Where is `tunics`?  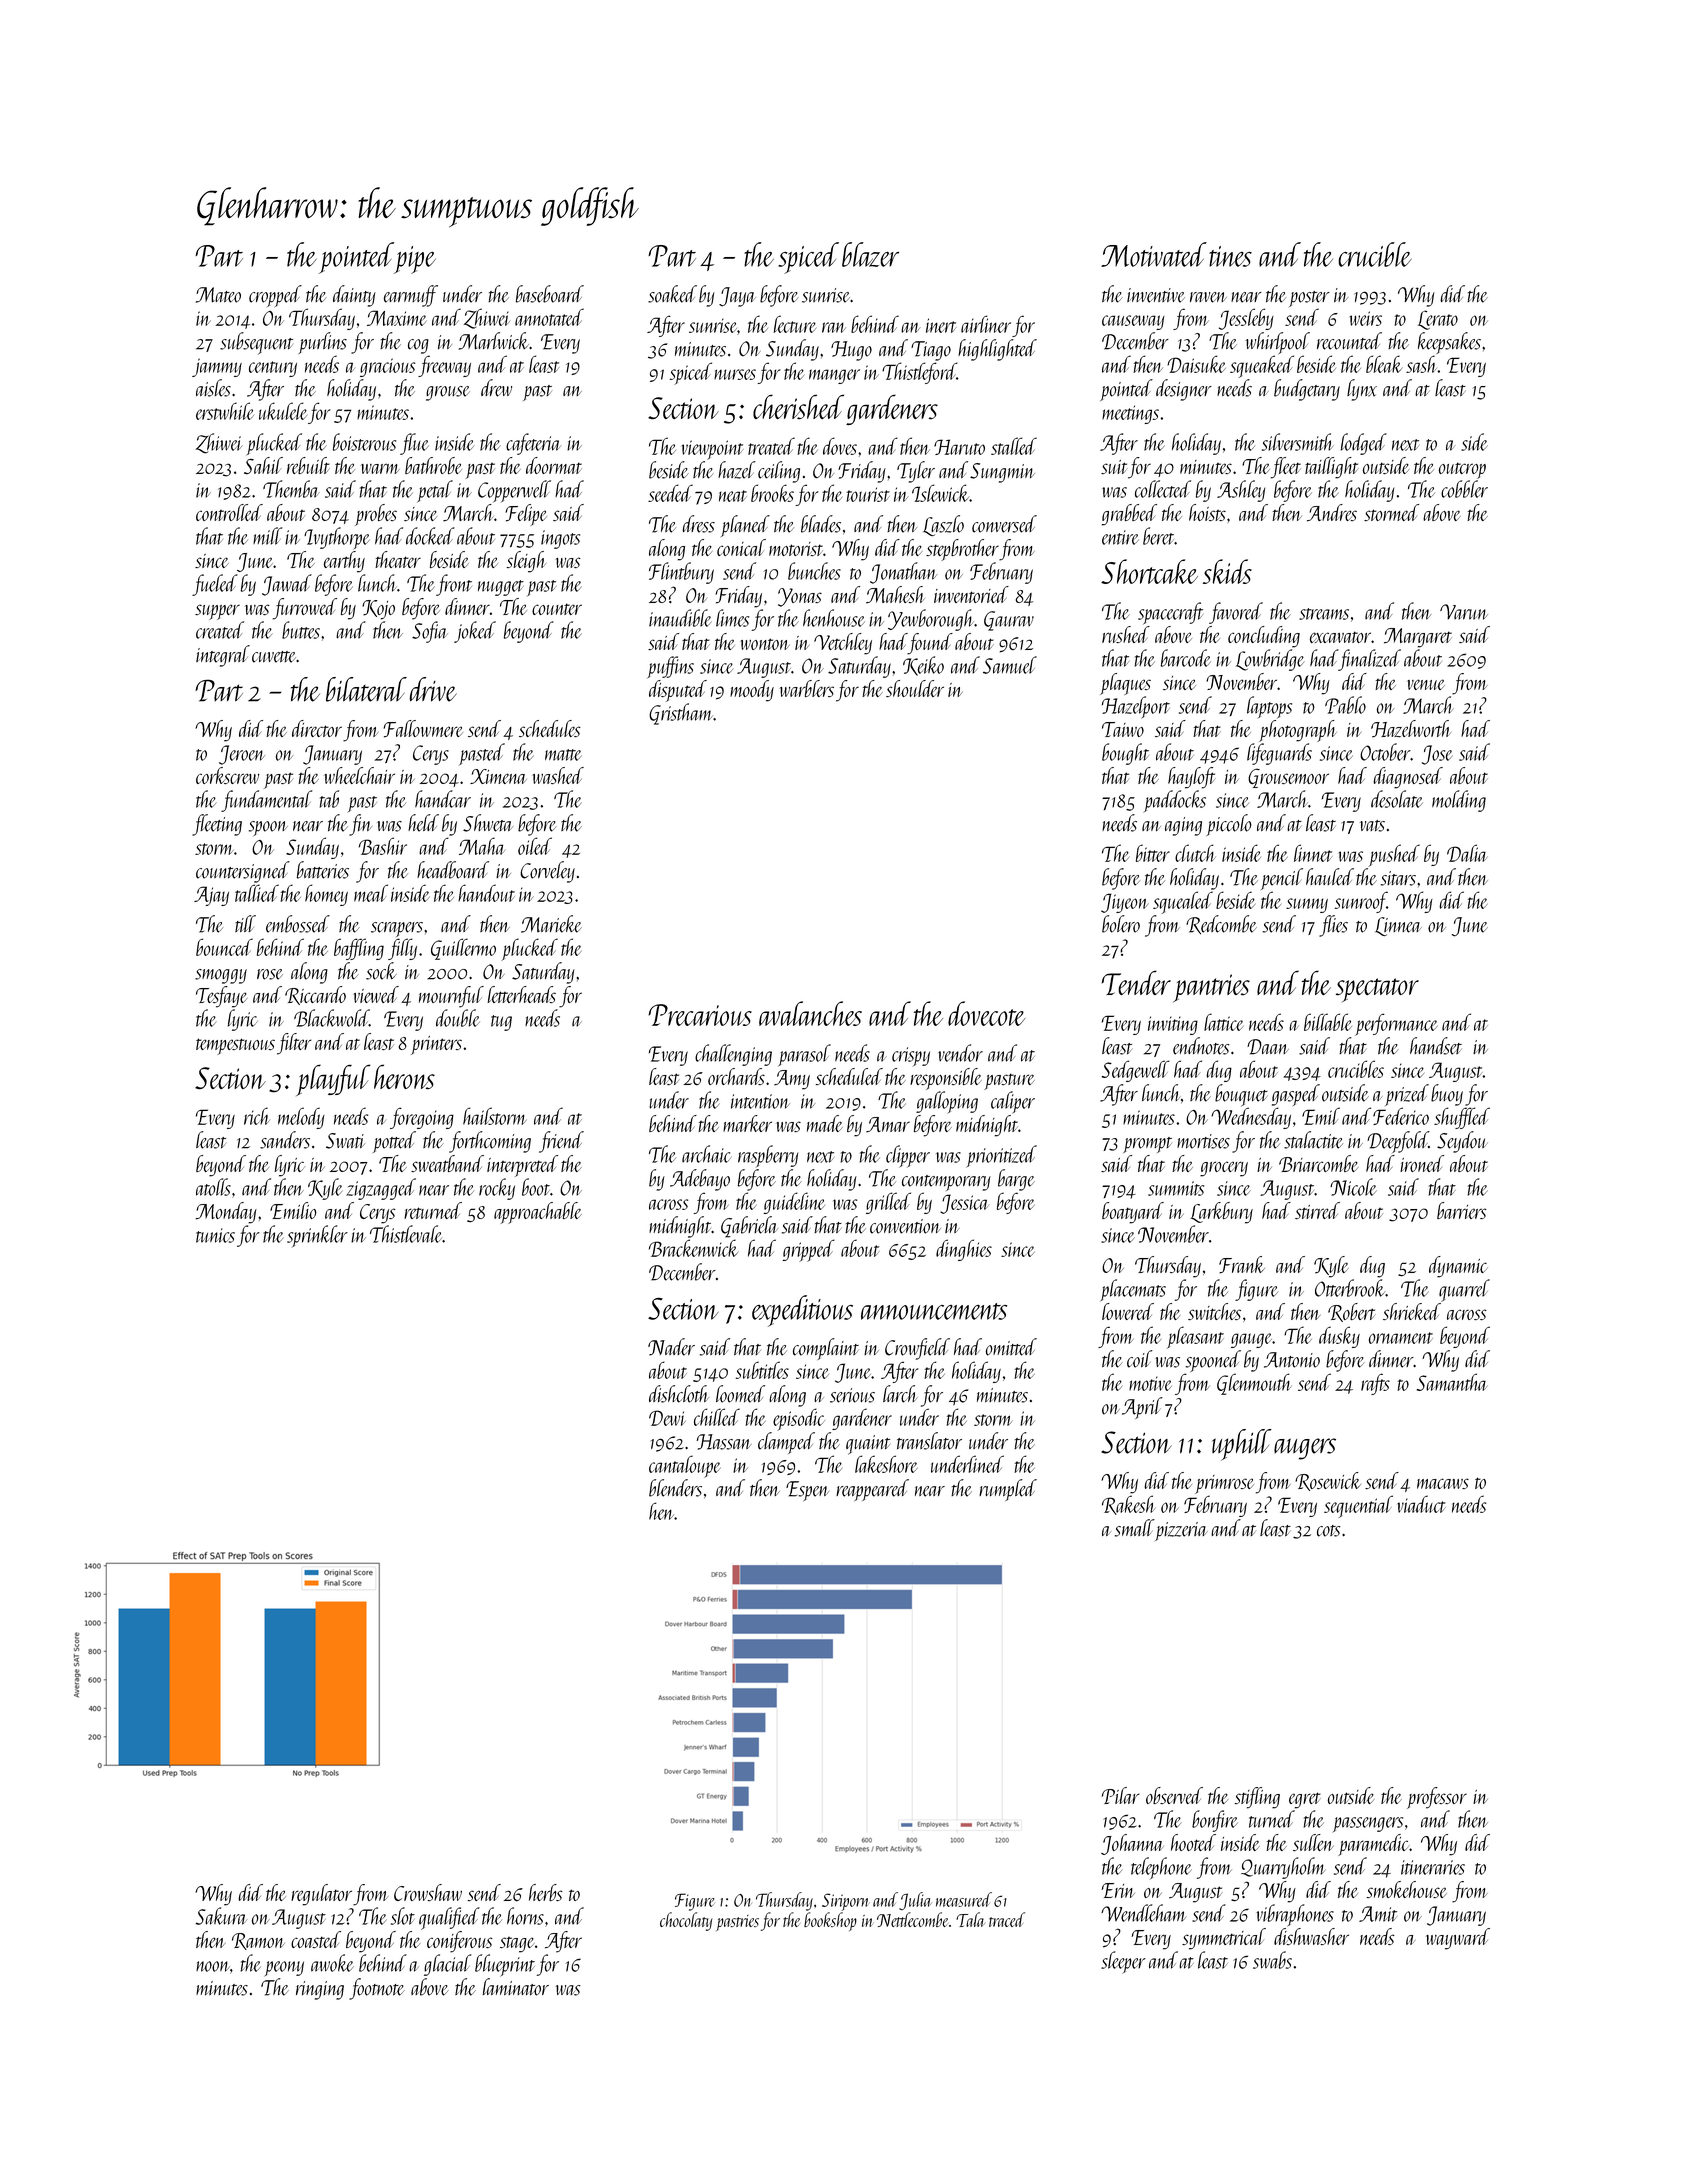 tunics is located at coordinates (215, 1235).
